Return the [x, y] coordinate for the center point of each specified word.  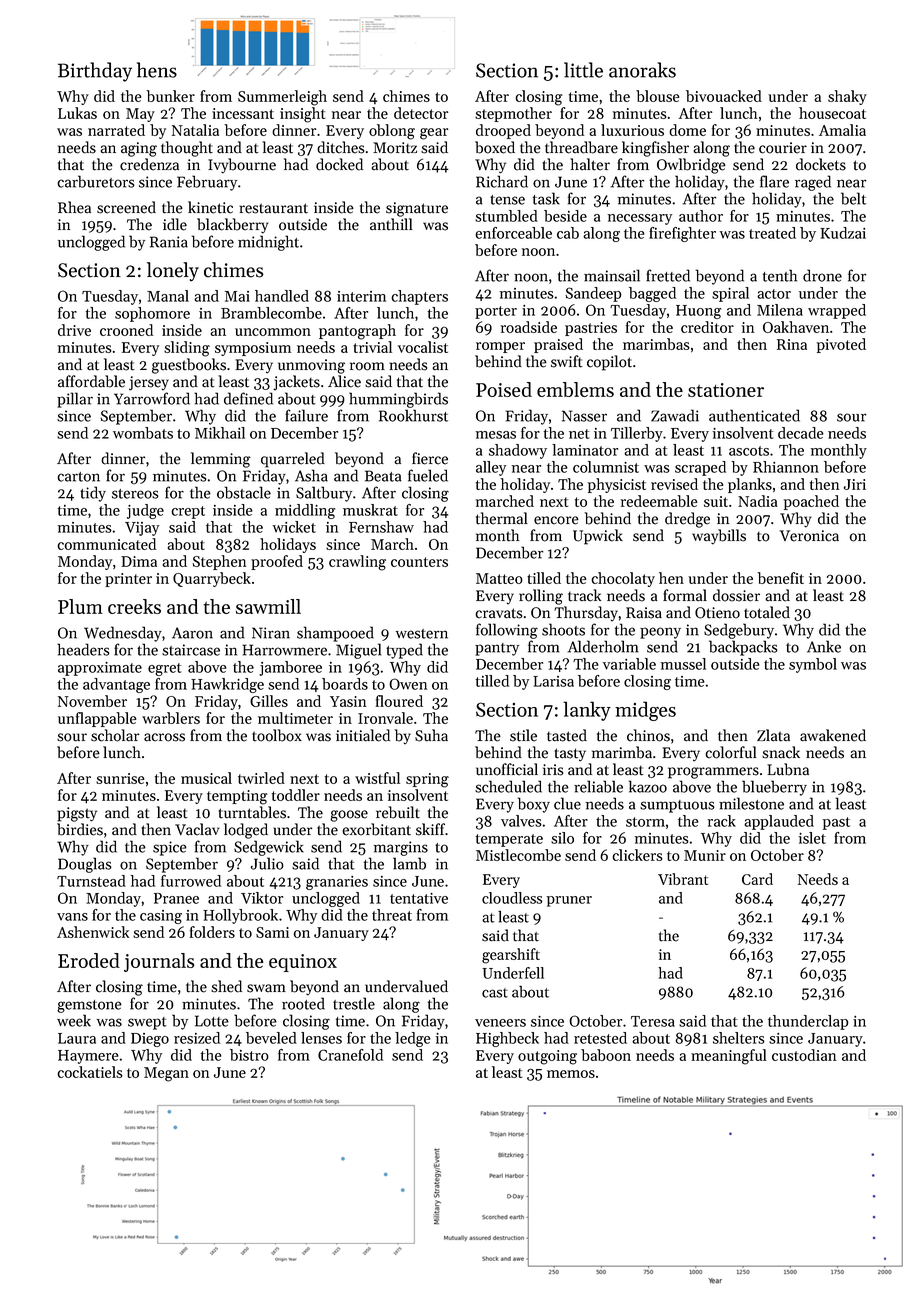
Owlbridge [691, 166]
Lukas [77, 113]
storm [645, 822]
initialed [363, 735]
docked [339, 164]
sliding [187, 349]
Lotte [212, 1021]
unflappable [97, 719]
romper [500, 347]
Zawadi [675, 415]
